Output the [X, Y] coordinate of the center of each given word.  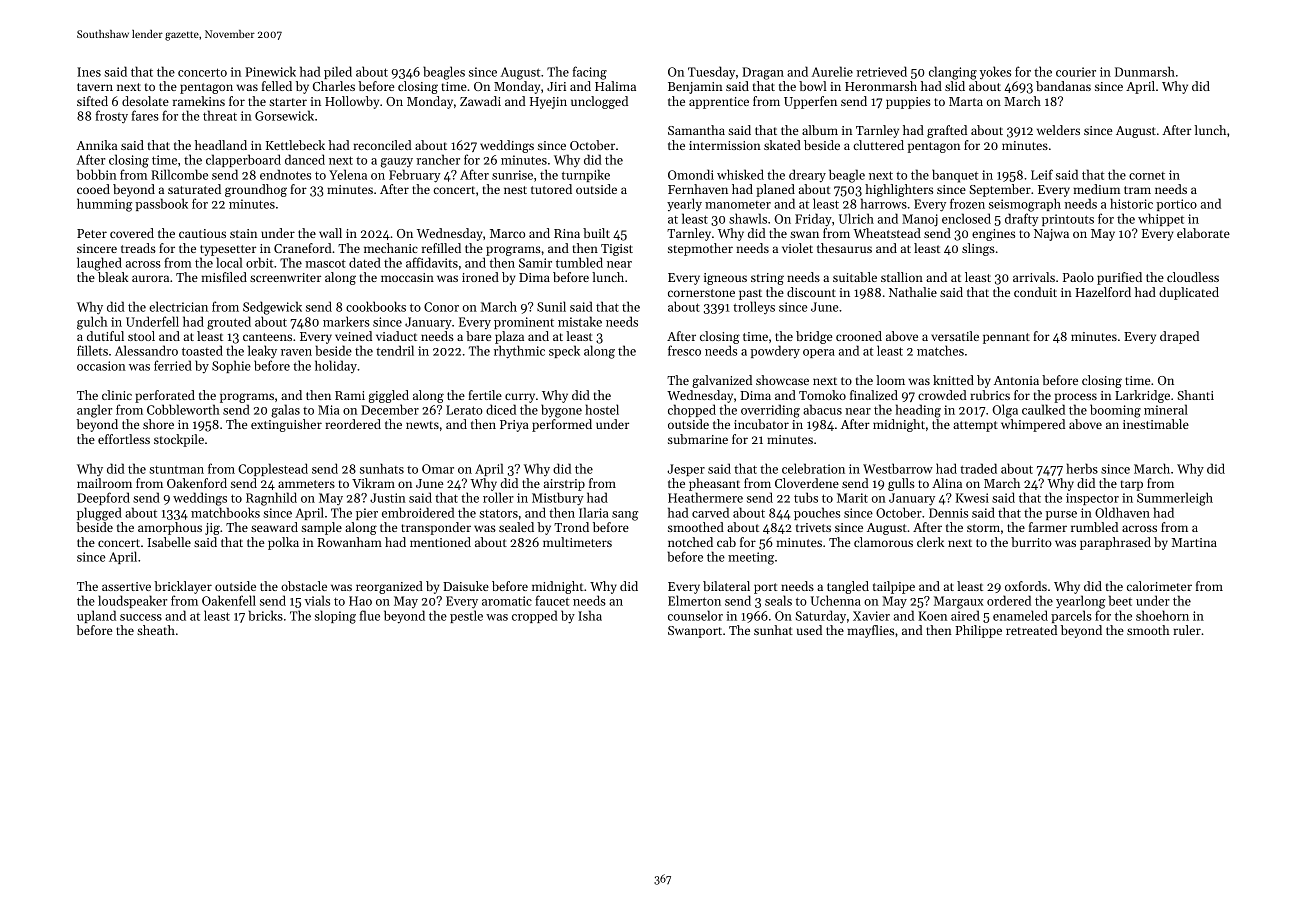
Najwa [1051, 235]
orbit [259, 262]
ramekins [199, 101]
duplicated [1189, 293]
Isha [590, 615]
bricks [265, 615]
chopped [692, 410]
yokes [995, 72]
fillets [92, 350]
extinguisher [286, 425]
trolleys [754, 307]
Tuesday [711, 73]
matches [940, 350]
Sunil [551, 306]
